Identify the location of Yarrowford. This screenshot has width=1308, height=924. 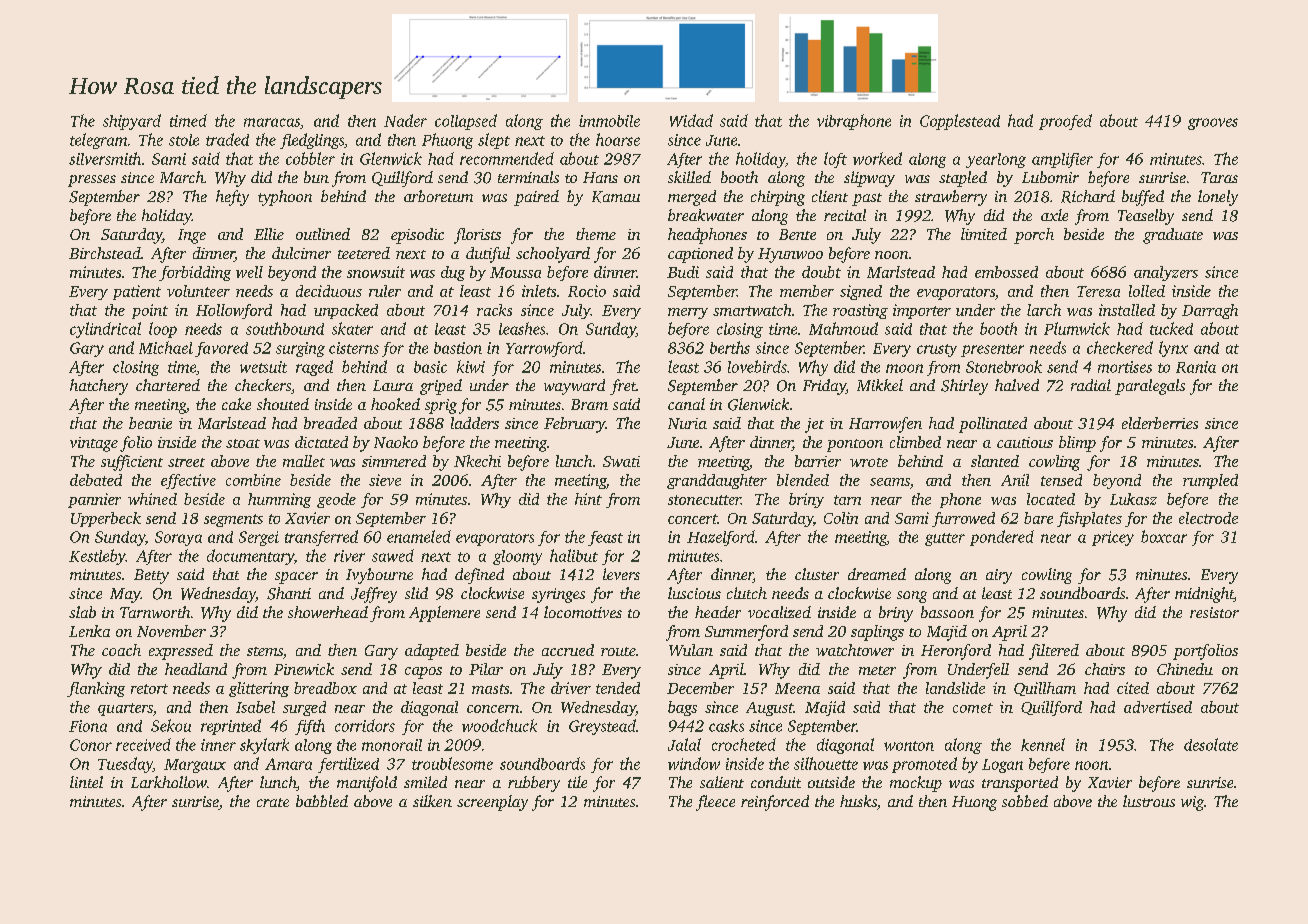
(544, 349).
